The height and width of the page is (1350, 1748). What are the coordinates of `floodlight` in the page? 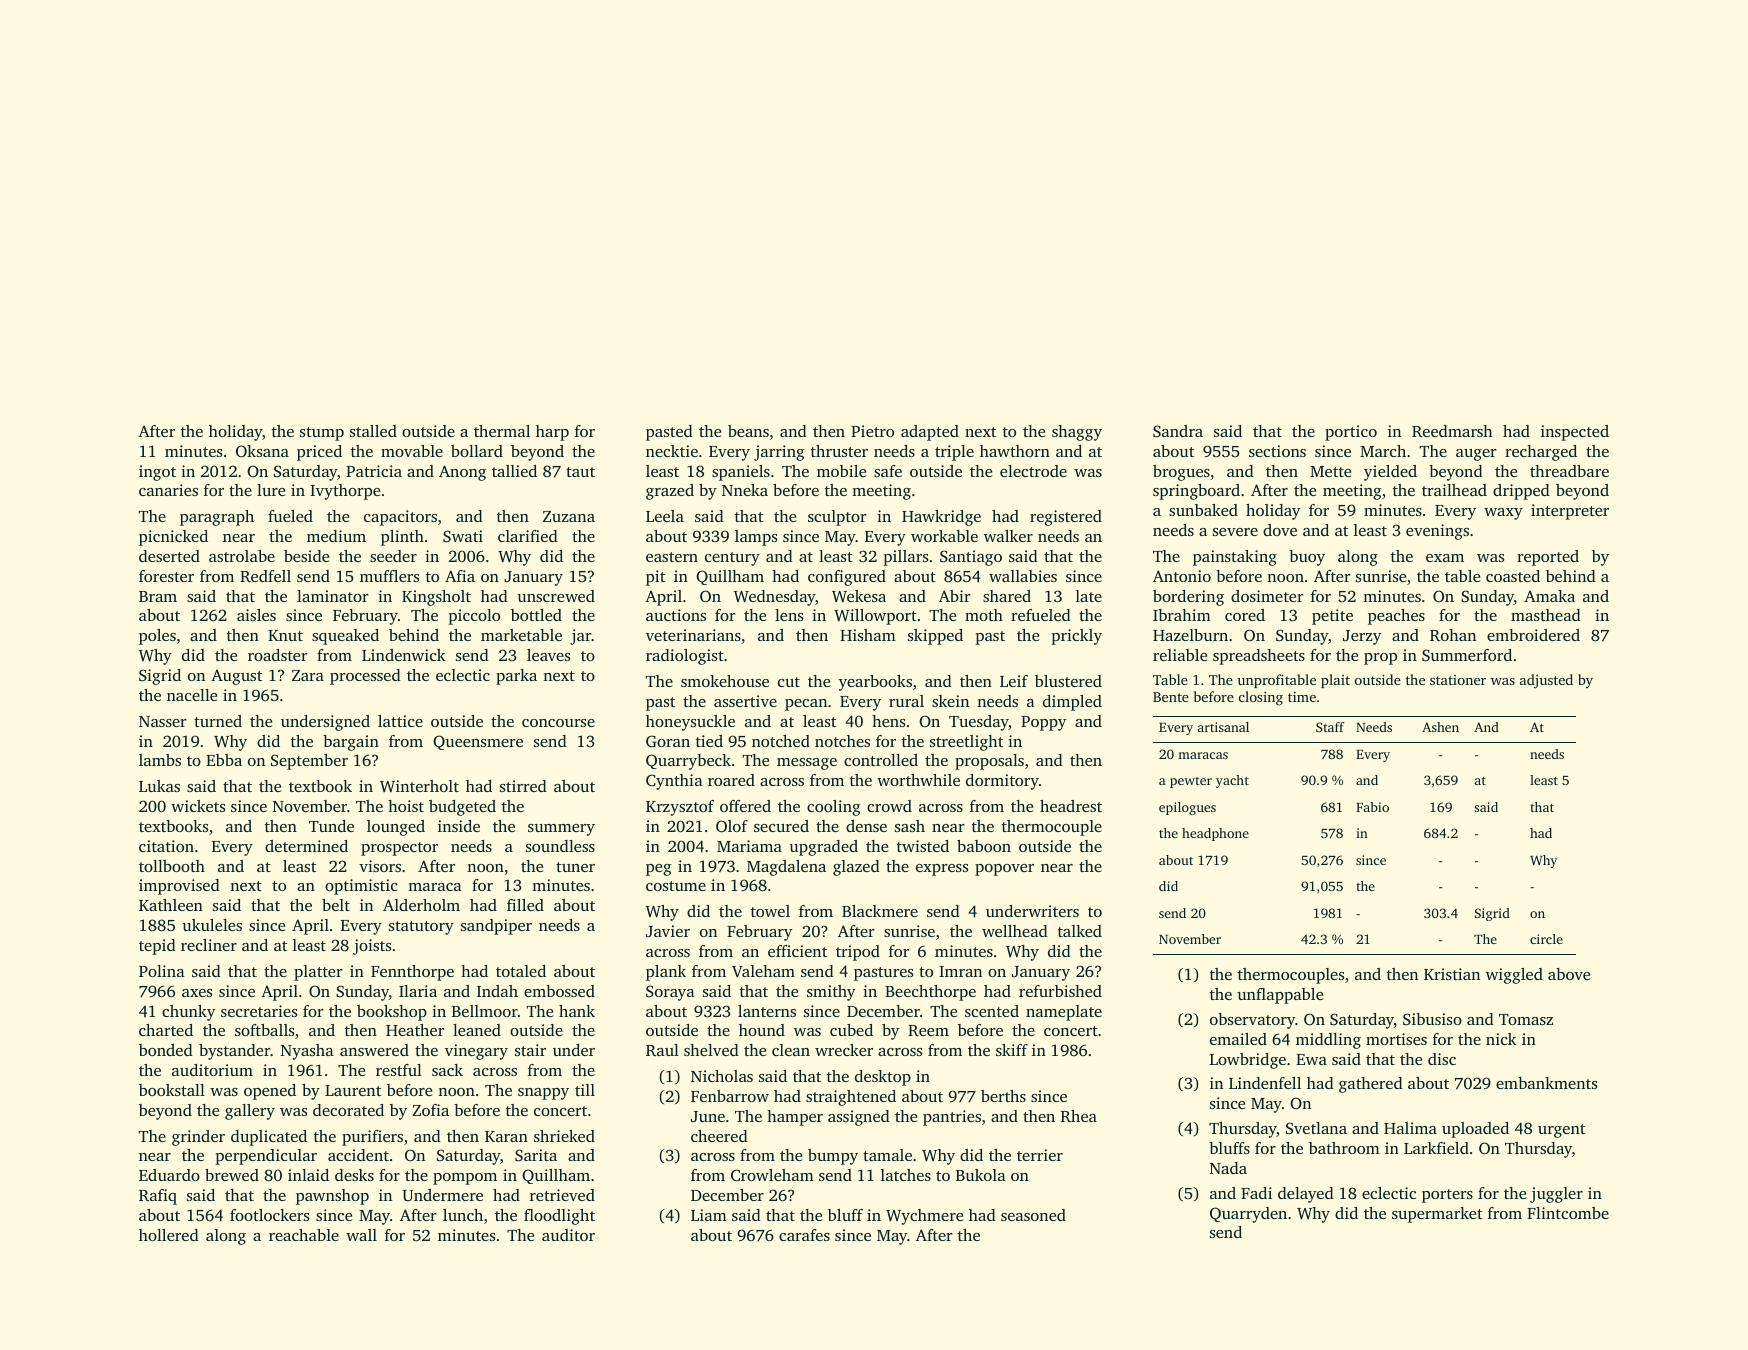 It's located at (559, 1217).
